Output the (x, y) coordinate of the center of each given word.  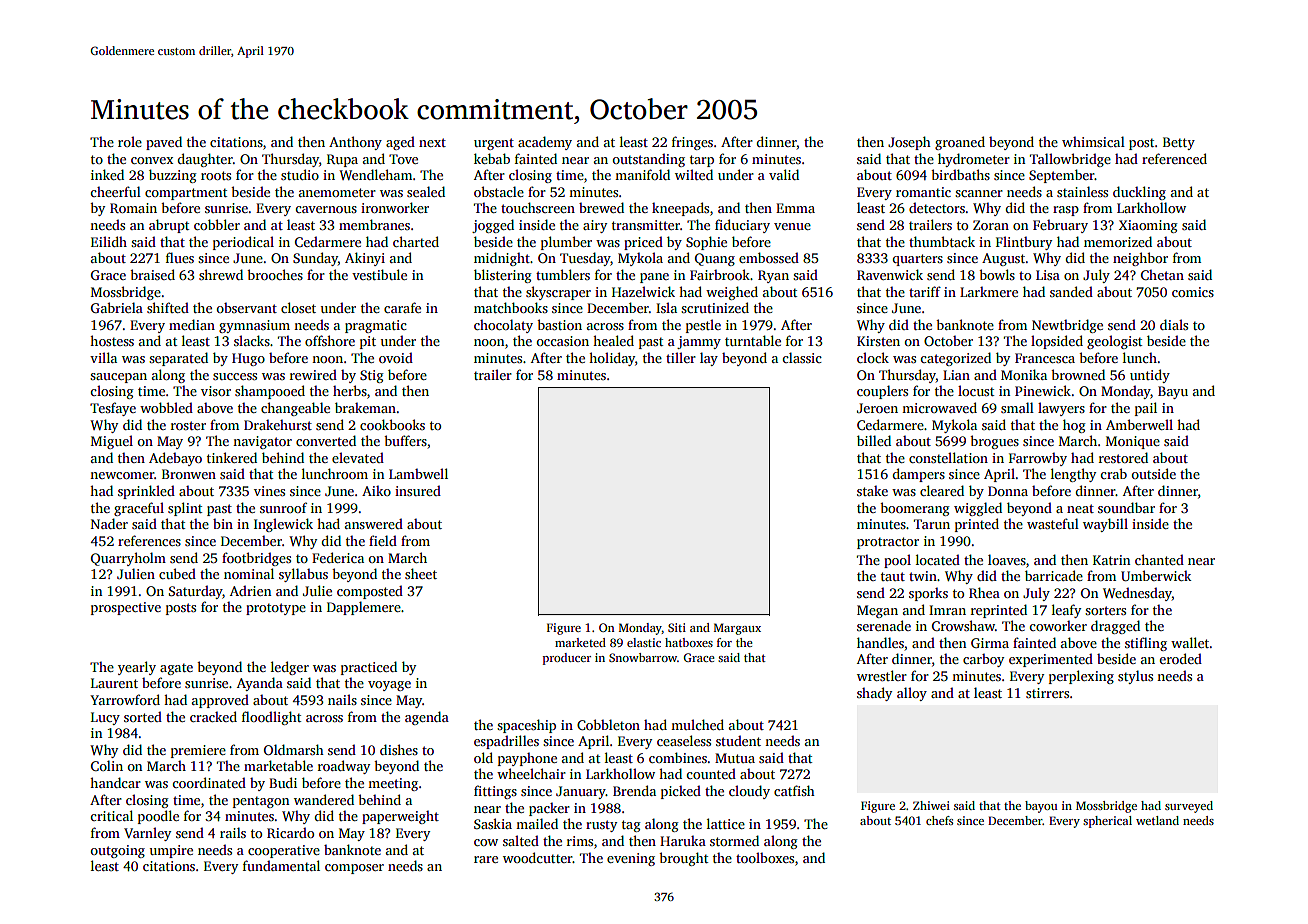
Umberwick (1156, 575)
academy (545, 143)
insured (418, 490)
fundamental (281, 865)
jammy (699, 342)
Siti (677, 627)
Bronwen (189, 474)
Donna (1008, 491)
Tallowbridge (1070, 160)
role (130, 141)
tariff (925, 291)
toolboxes (765, 857)
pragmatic (376, 326)
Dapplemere (364, 608)
